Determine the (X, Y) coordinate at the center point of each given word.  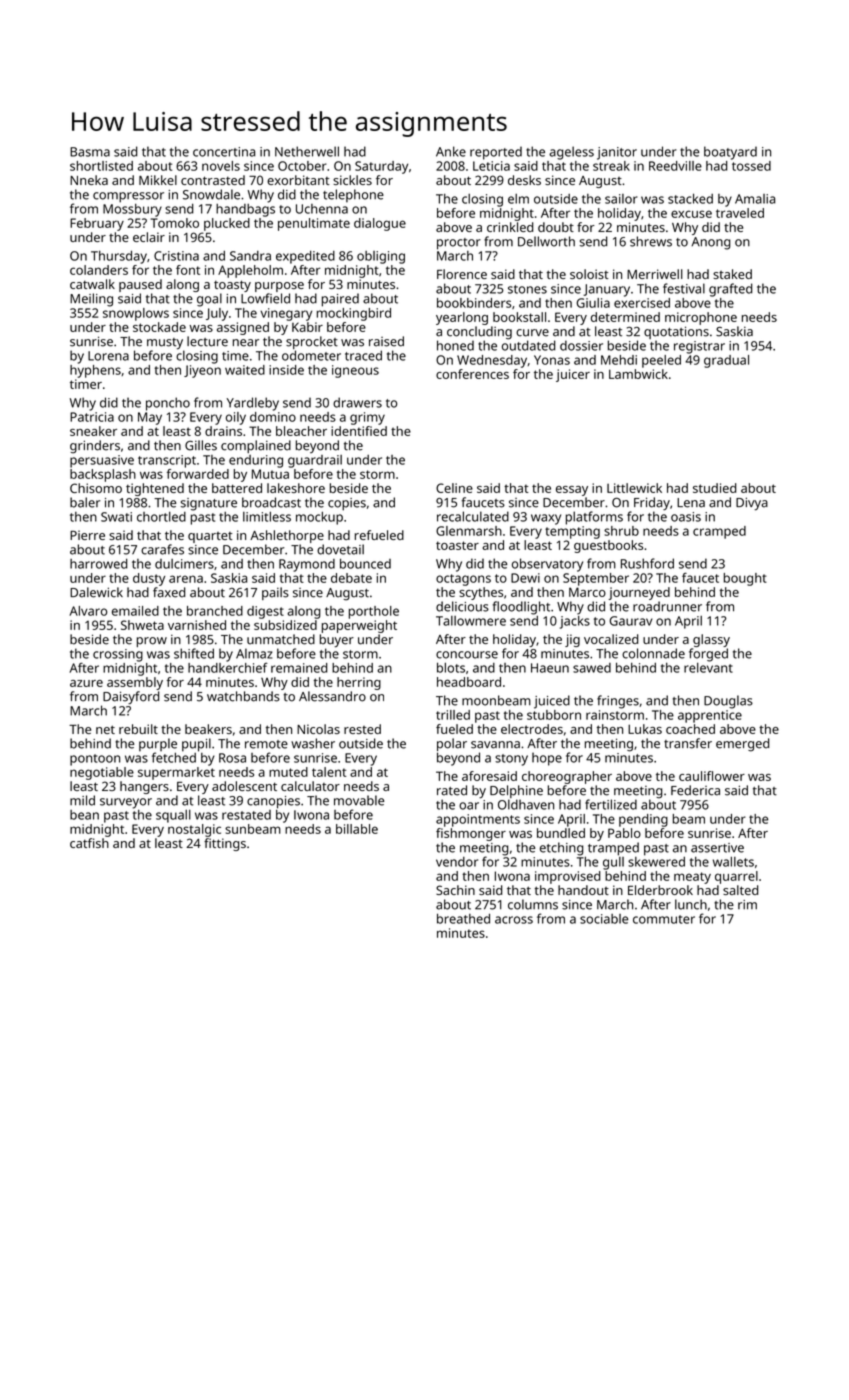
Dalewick (96, 592)
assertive (717, 848)
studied (714, 488)
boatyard (730, 153)
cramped (719, 532)
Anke (451, 151)
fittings (225, 844)
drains (223, 431)
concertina (224, 152)
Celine (454, 488)
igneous (355, 371)
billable (357, 829)
